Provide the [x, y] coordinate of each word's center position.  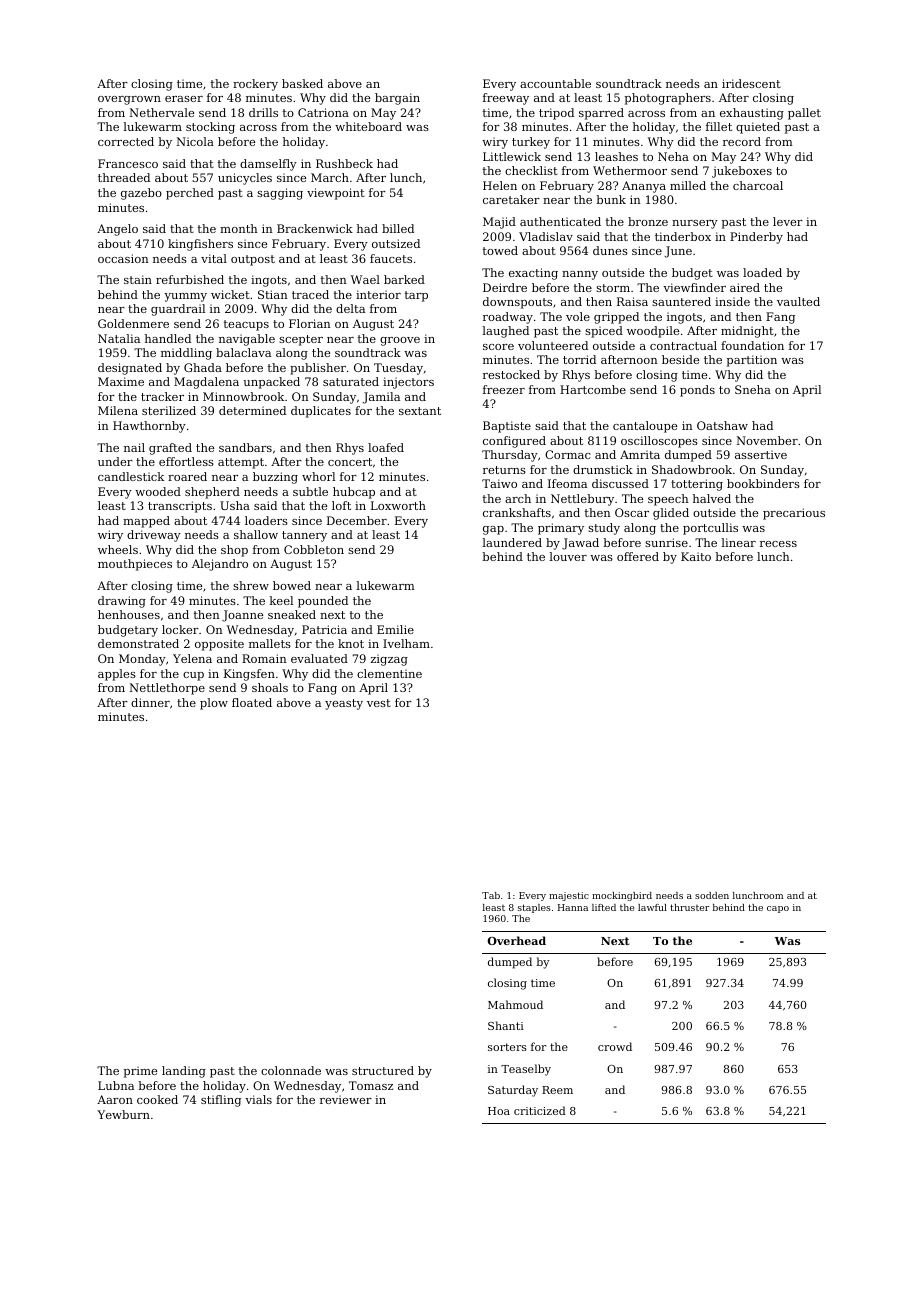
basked [302, 83]
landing [184, 1072]
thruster [689, 907]
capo [778, 909]
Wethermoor [630, 170]
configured [514, 442]
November [767, 440]
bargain [397, 99]
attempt [241, 463]
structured [383, 1070]
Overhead [517, 940]
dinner [150, 702]
